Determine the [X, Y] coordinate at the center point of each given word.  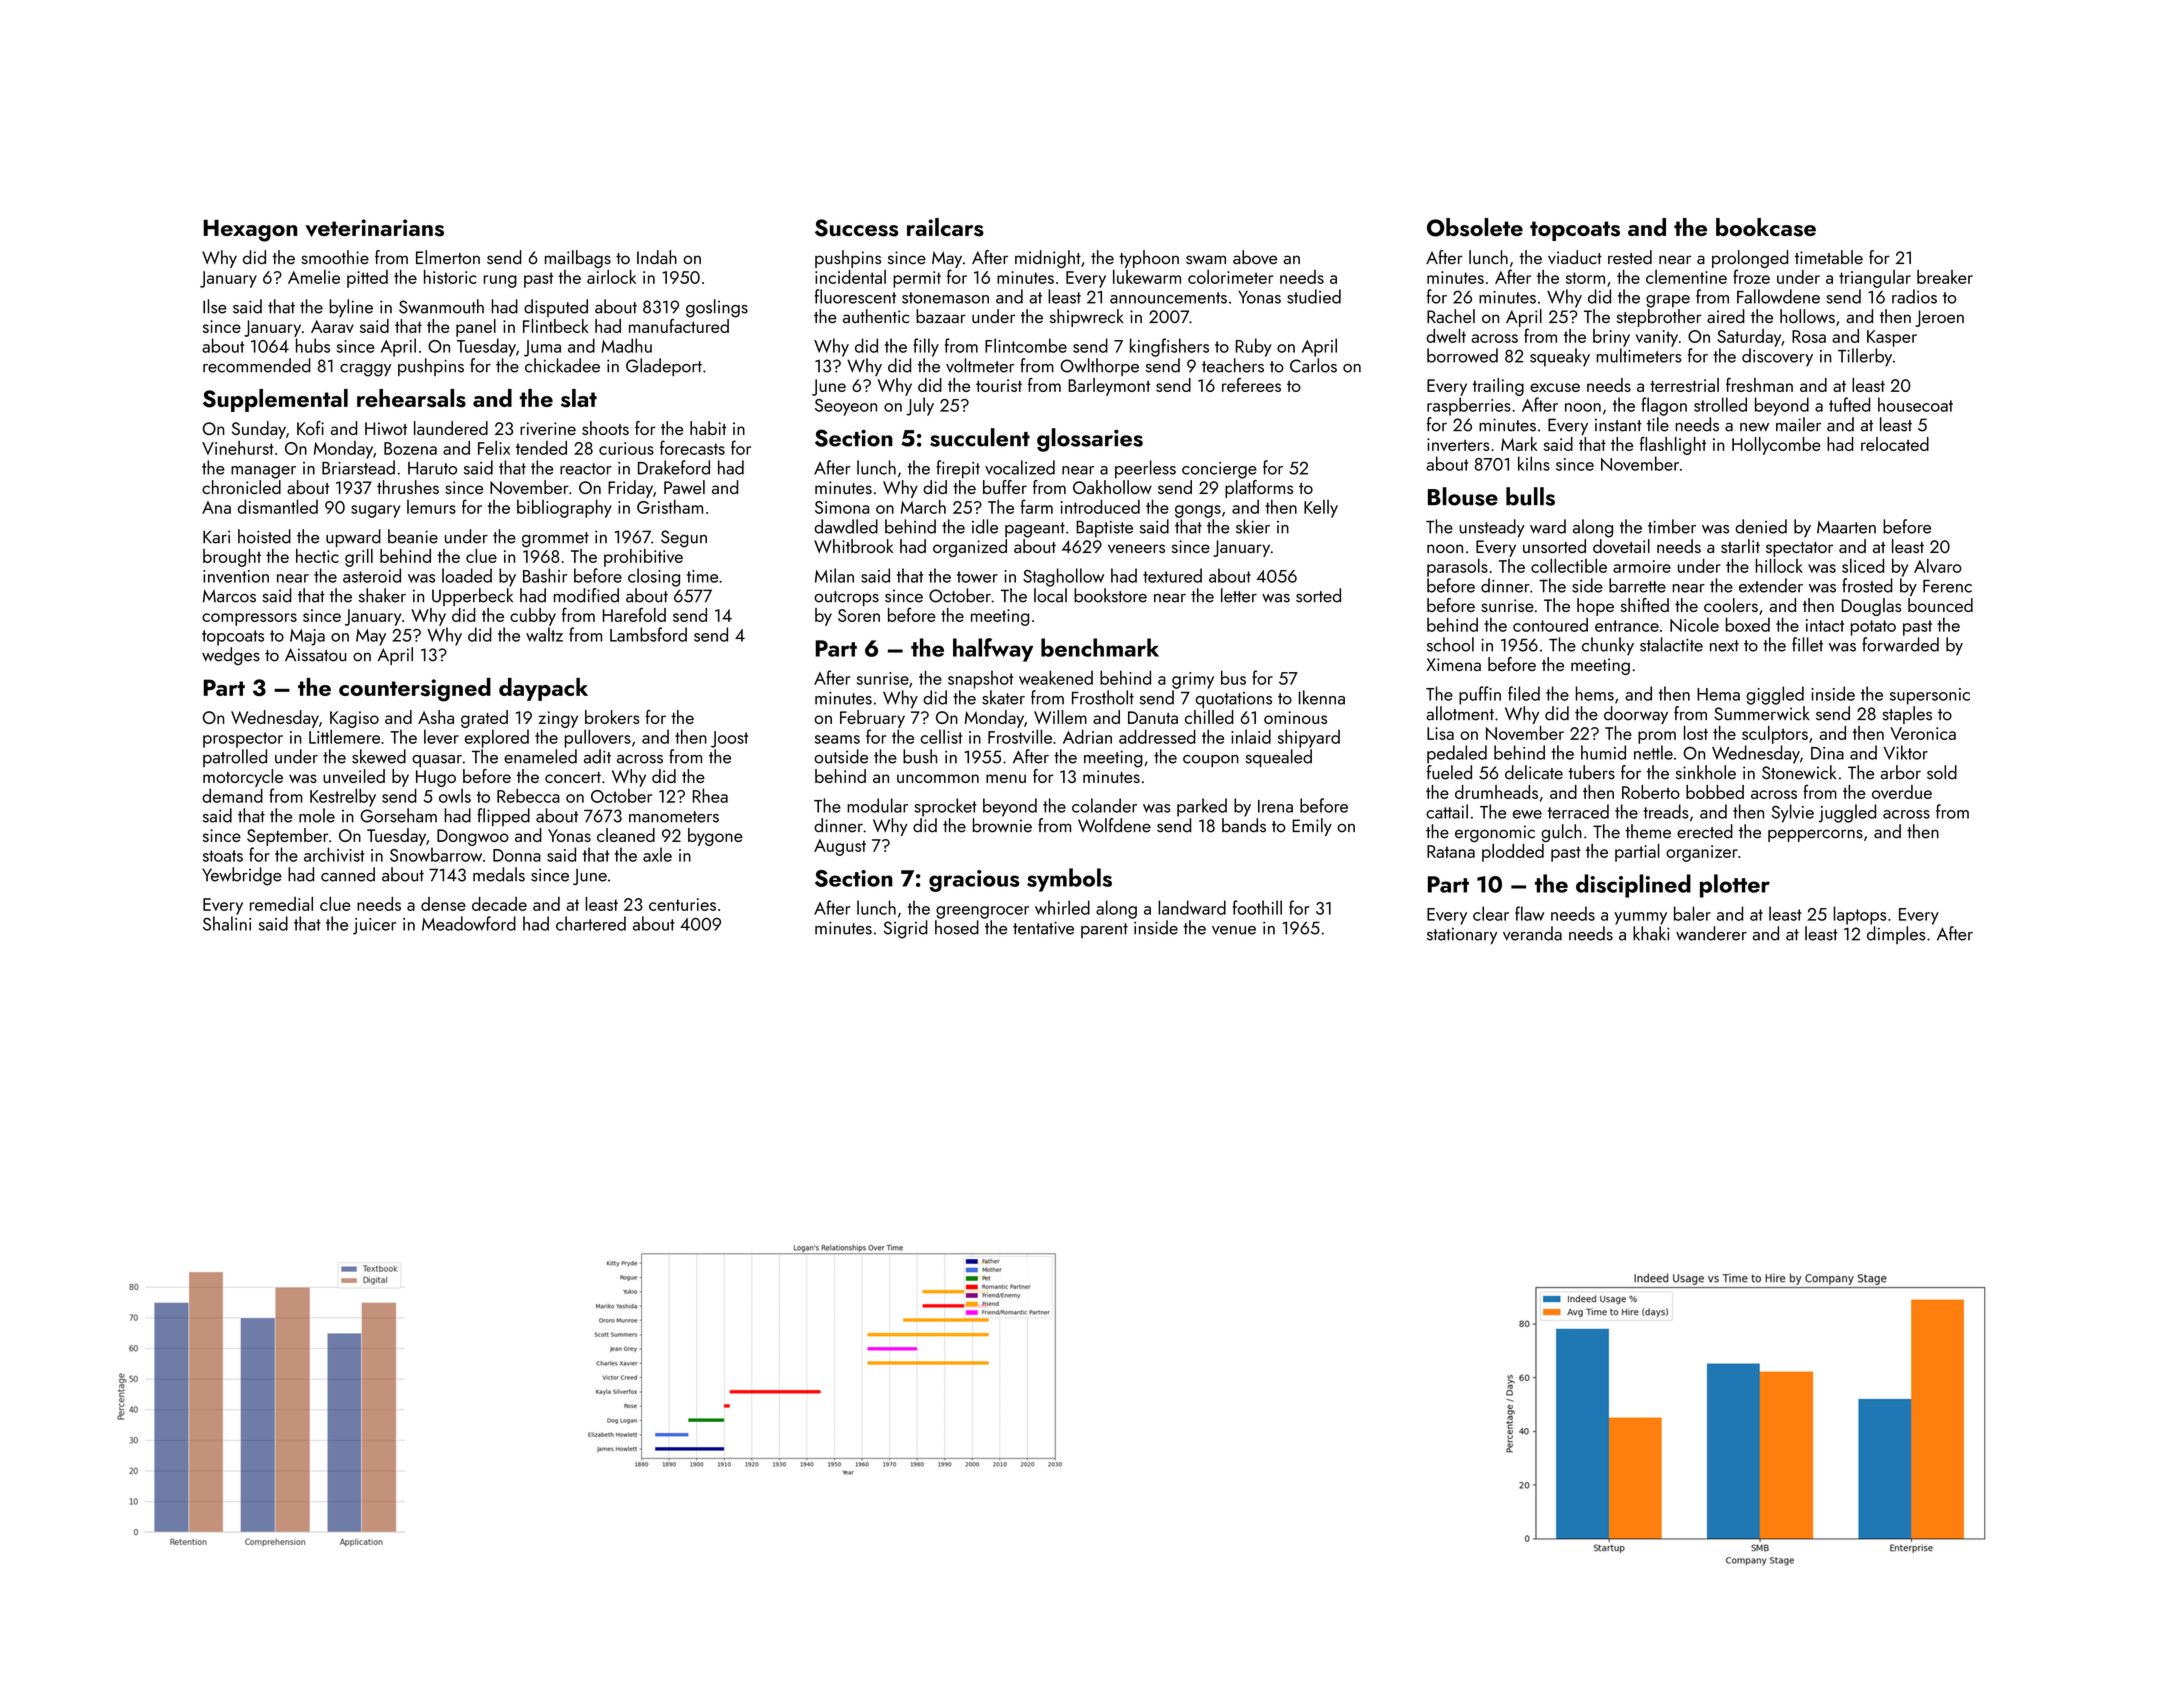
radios [1914, 296]
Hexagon [250, 231]
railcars [945, 227]
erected [1705, 831]
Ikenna [1322, 697]
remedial [281, 904]
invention [236, 576]
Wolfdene [1114, 825]
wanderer [1711, 933]
